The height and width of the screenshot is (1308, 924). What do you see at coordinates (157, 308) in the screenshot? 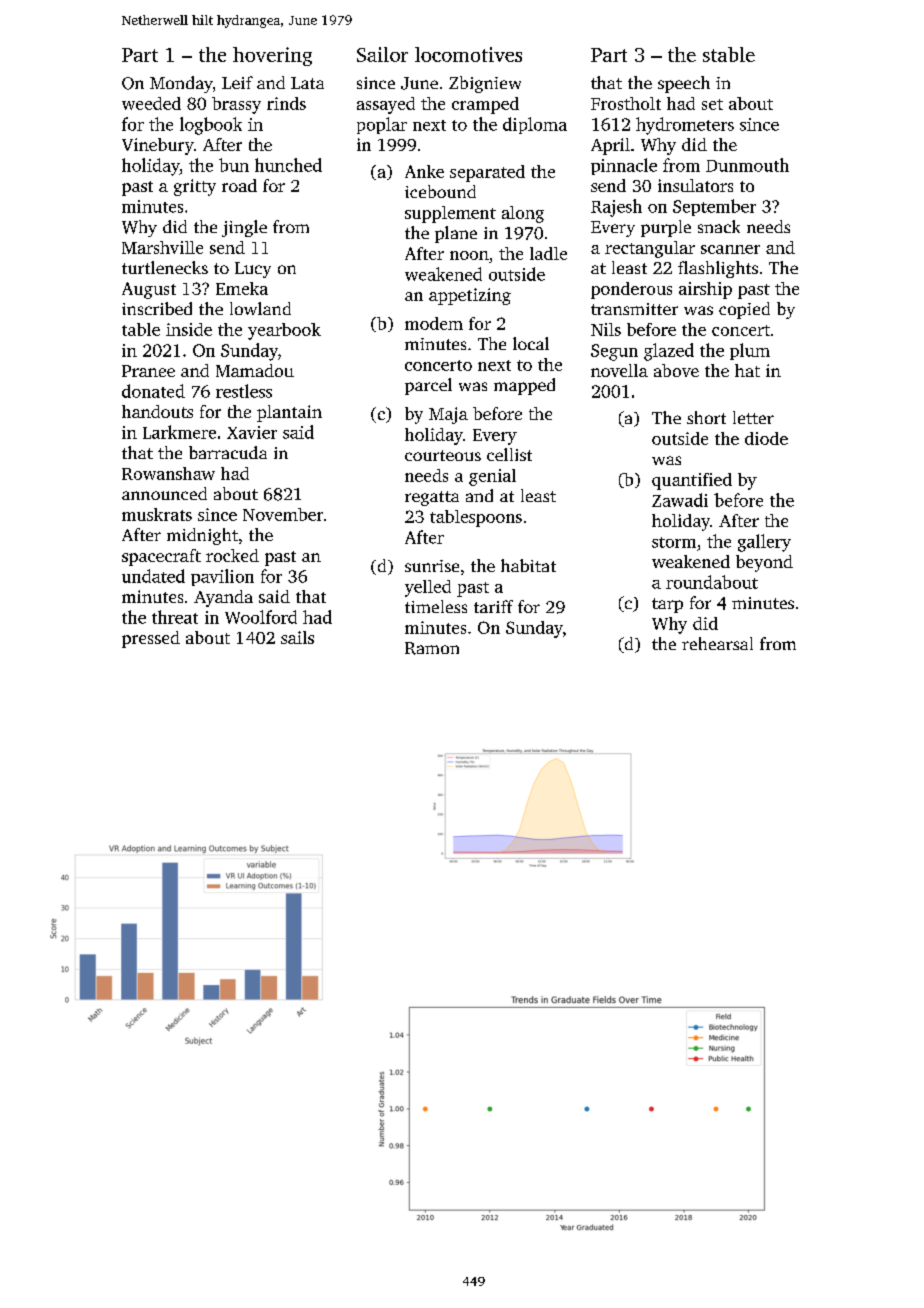
I see `inscribed` at bounding box center [157, 308].
